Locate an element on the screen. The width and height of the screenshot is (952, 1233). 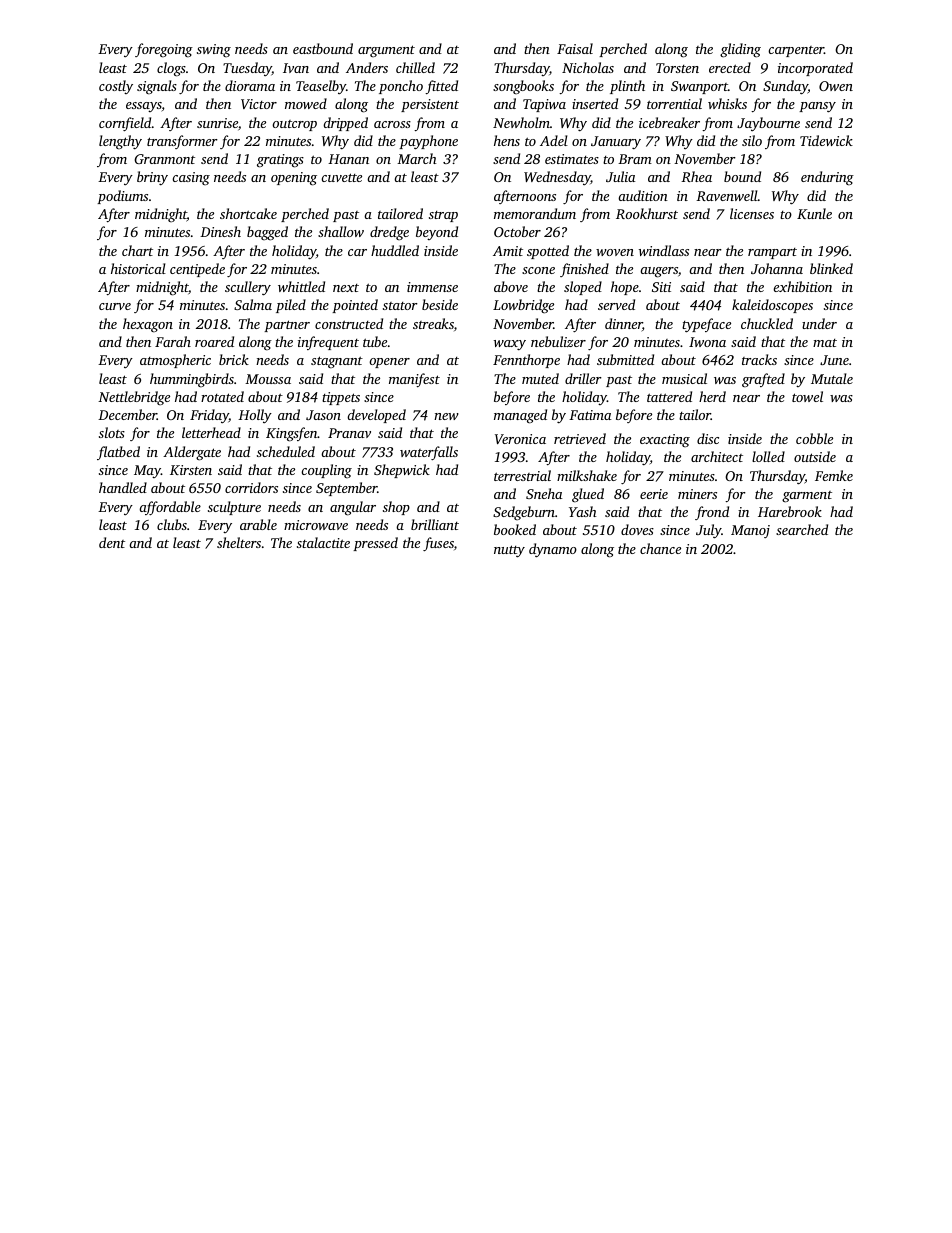
gliding is located at coordinates (740, 50).
